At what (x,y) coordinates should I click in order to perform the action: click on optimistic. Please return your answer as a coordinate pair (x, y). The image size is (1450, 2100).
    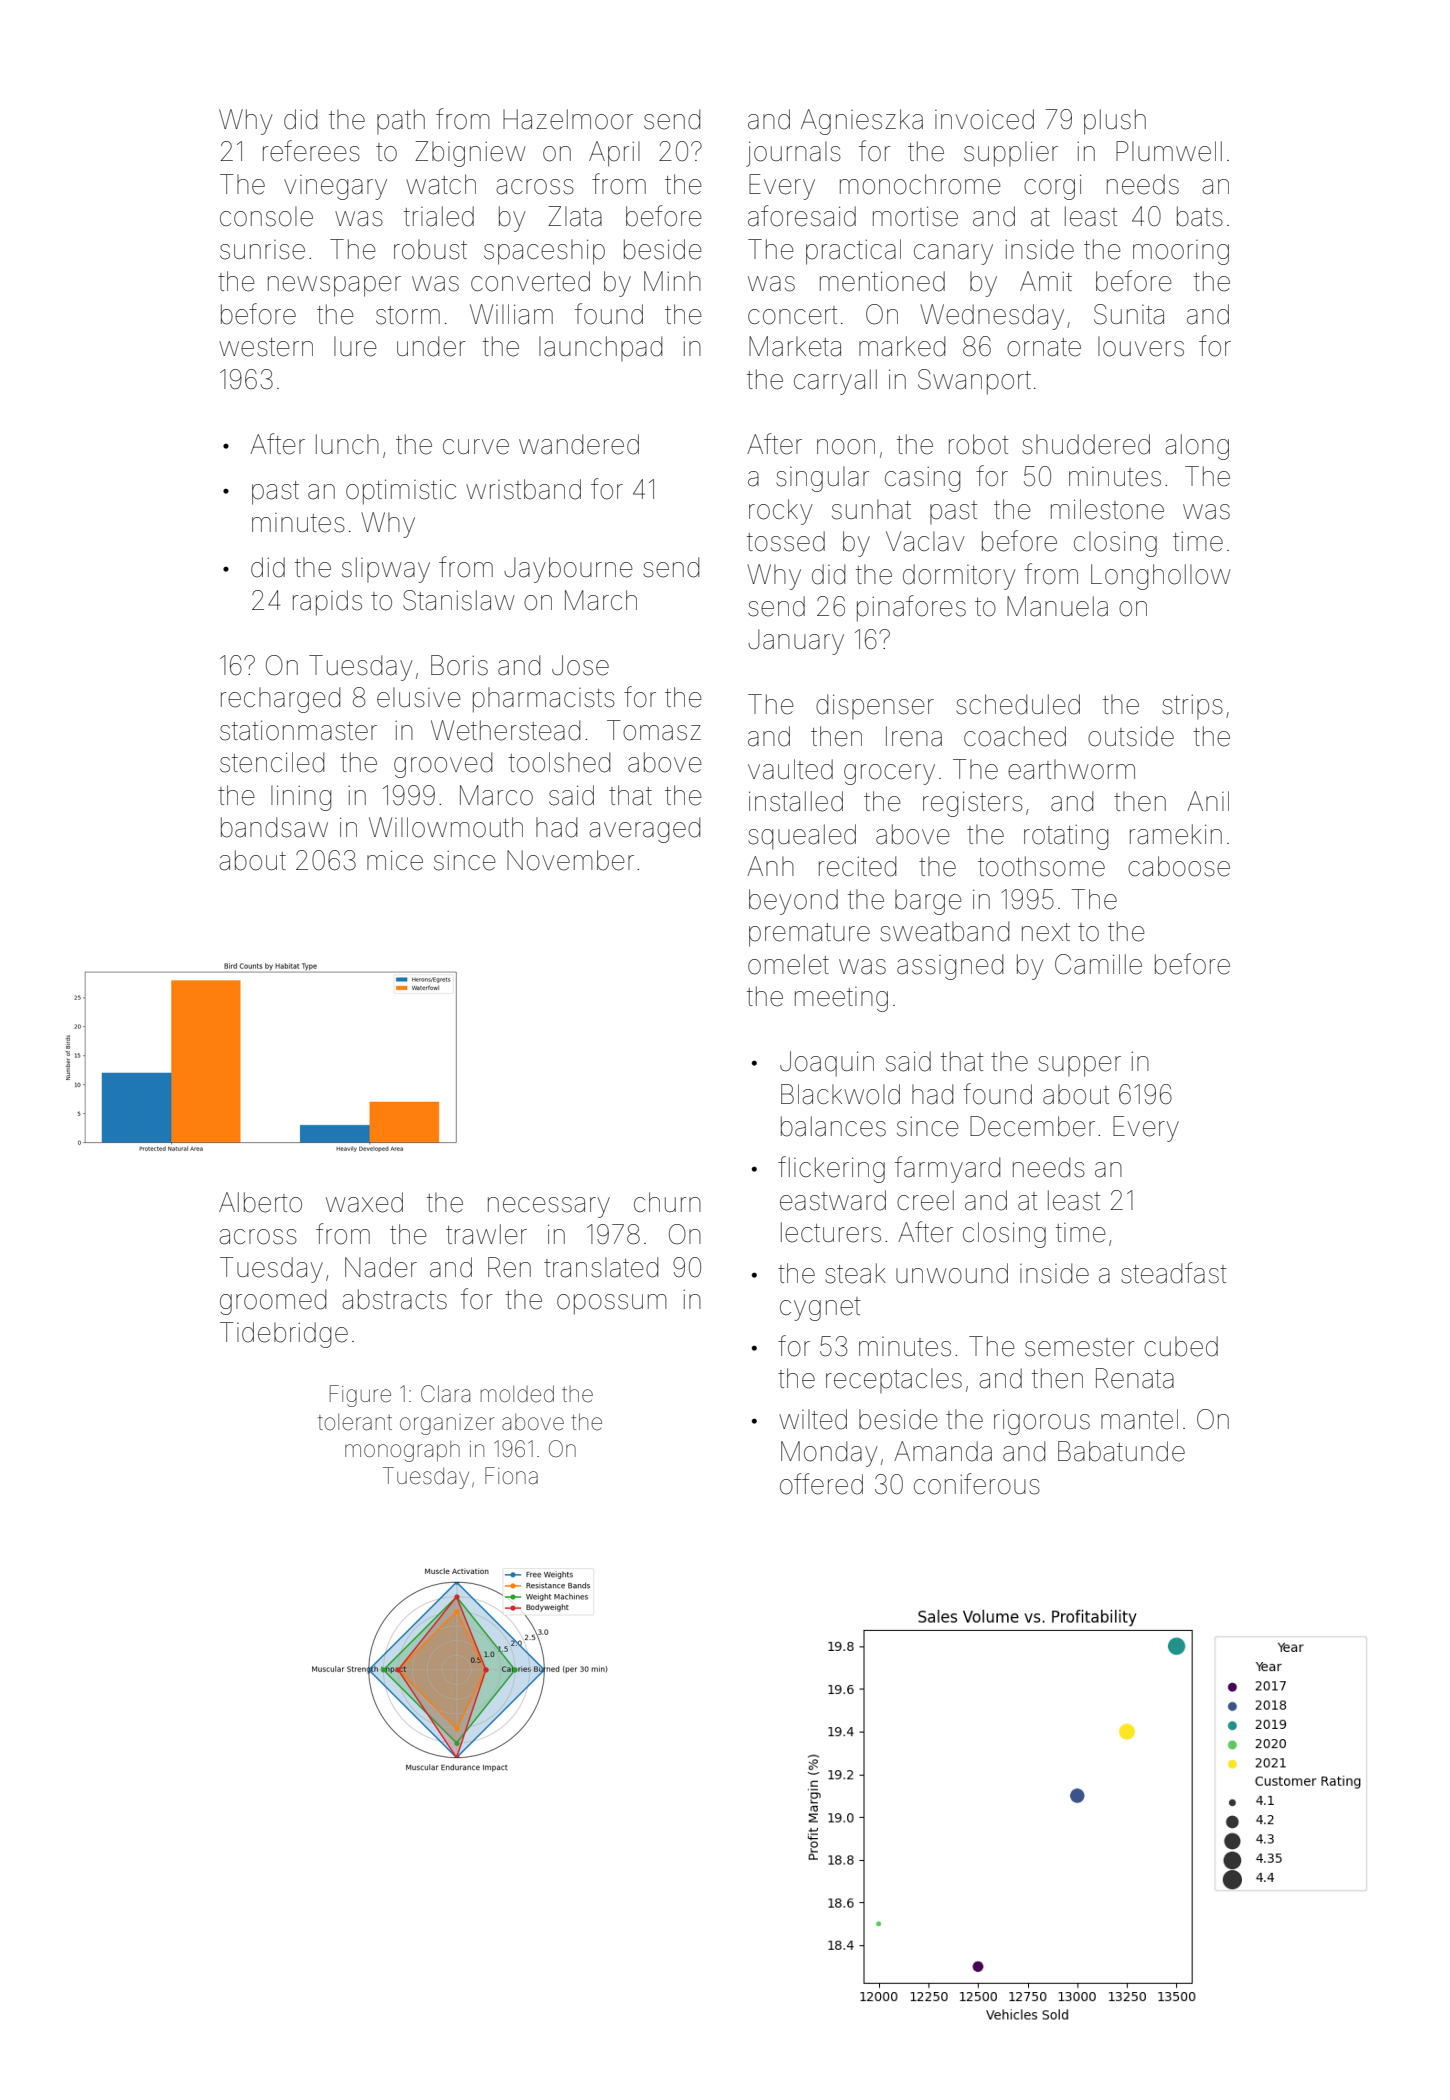
    Looking at the image, I should click on (401, 492).
